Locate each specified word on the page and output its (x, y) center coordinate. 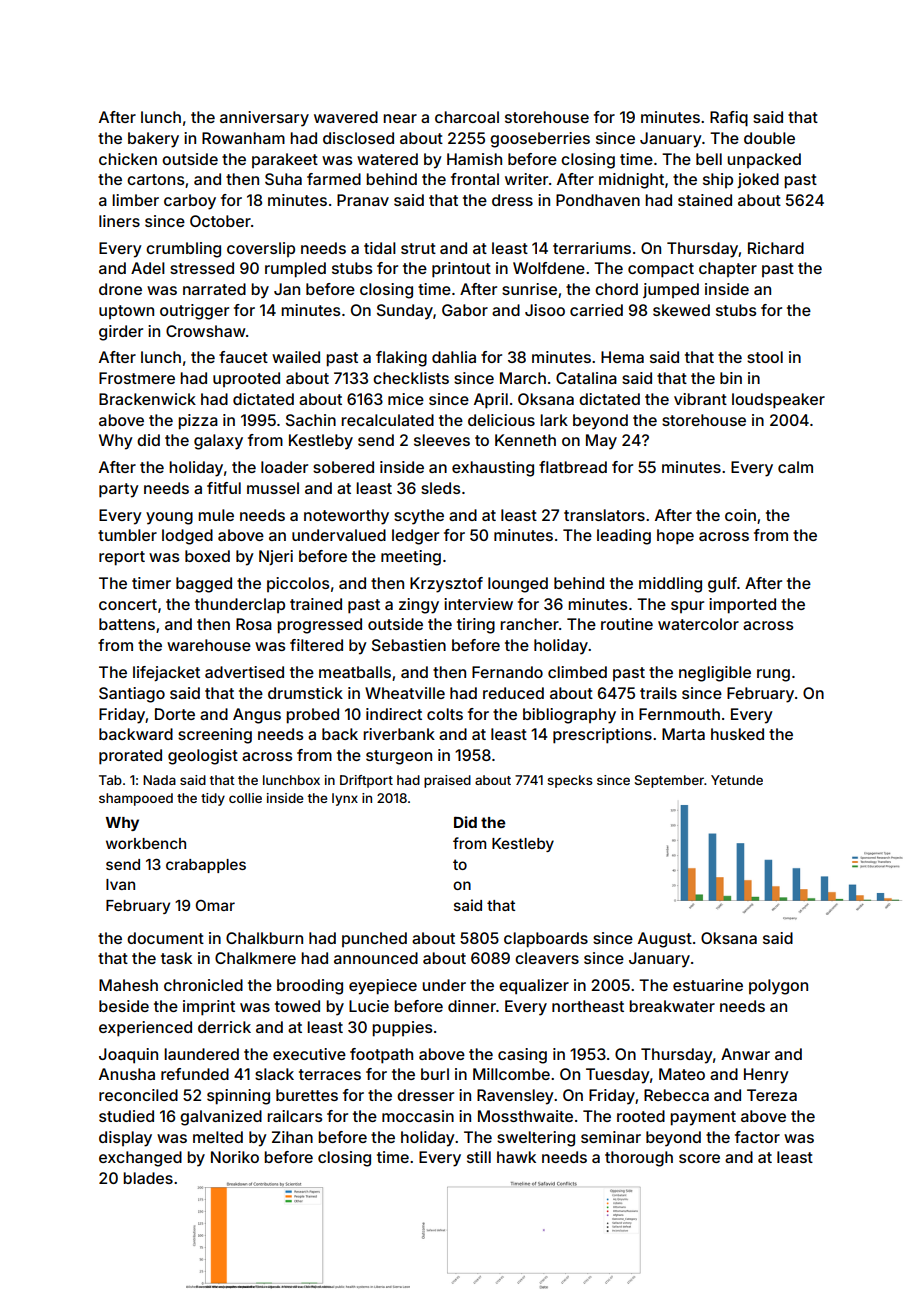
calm (795, 467)
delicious (501, 420)
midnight (631, 181)
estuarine (708, 985)
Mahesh (128, 985)
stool (765, 357)
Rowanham (243, 138)
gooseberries (540, 140)
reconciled (138, 1095)
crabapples (206, 866)
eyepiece (383, 987)
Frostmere (137, 378)
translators (604, 515)
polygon (778, 987)
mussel (273, 488)
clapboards (546, 940)
